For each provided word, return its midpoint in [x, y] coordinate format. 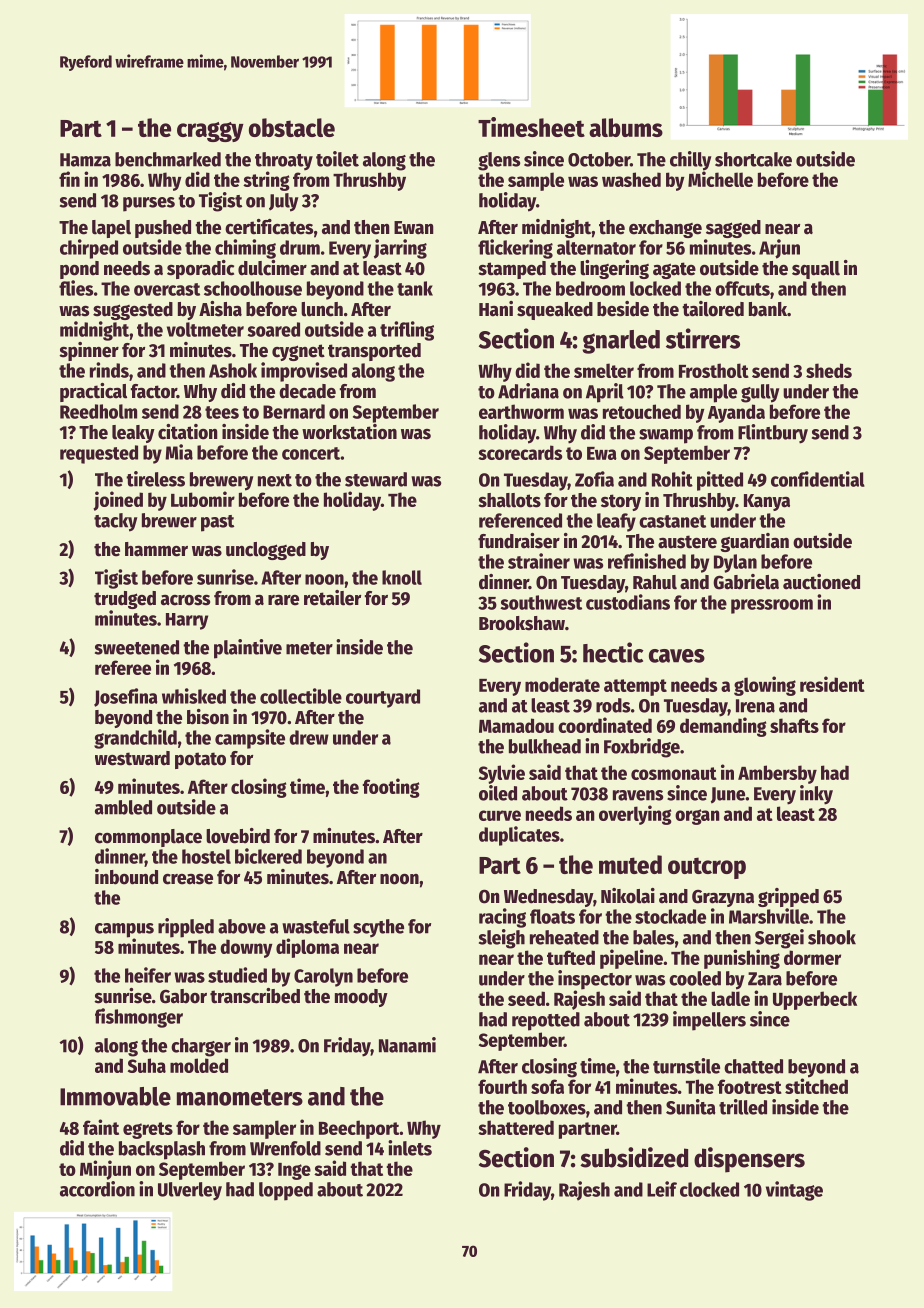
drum [300, 247]
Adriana [528, 391]
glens [499, 161]
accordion [97, 1189]
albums [626, 127]
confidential [818, 479]
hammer [156, 549]
